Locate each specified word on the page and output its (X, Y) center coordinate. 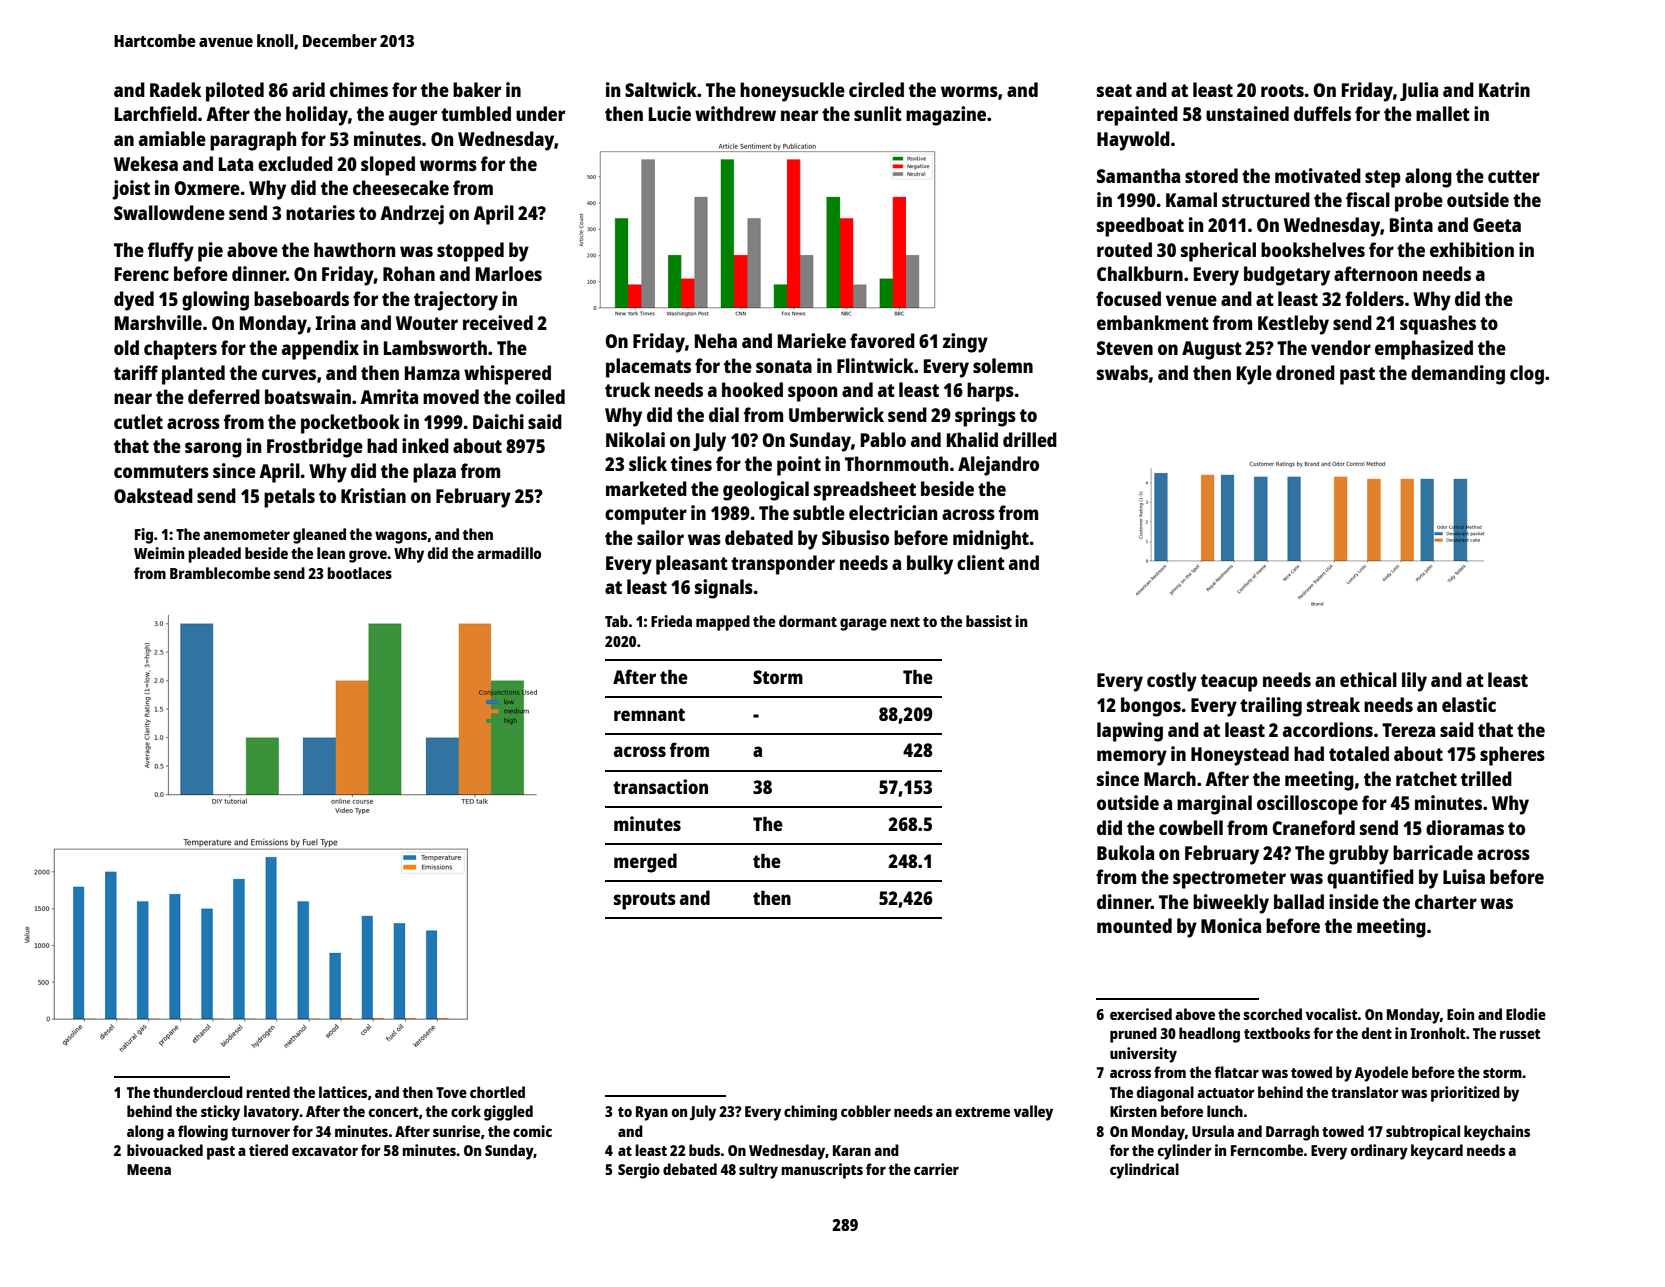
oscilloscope (1307, 805)
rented (268, 1092)
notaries (320, 212)
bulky (930, 565)
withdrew (735, 113)
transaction (660, 786)
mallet (1443, 113)
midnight (991, 540)
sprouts (645, 901)
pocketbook (350, 424)
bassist (989, 621)
